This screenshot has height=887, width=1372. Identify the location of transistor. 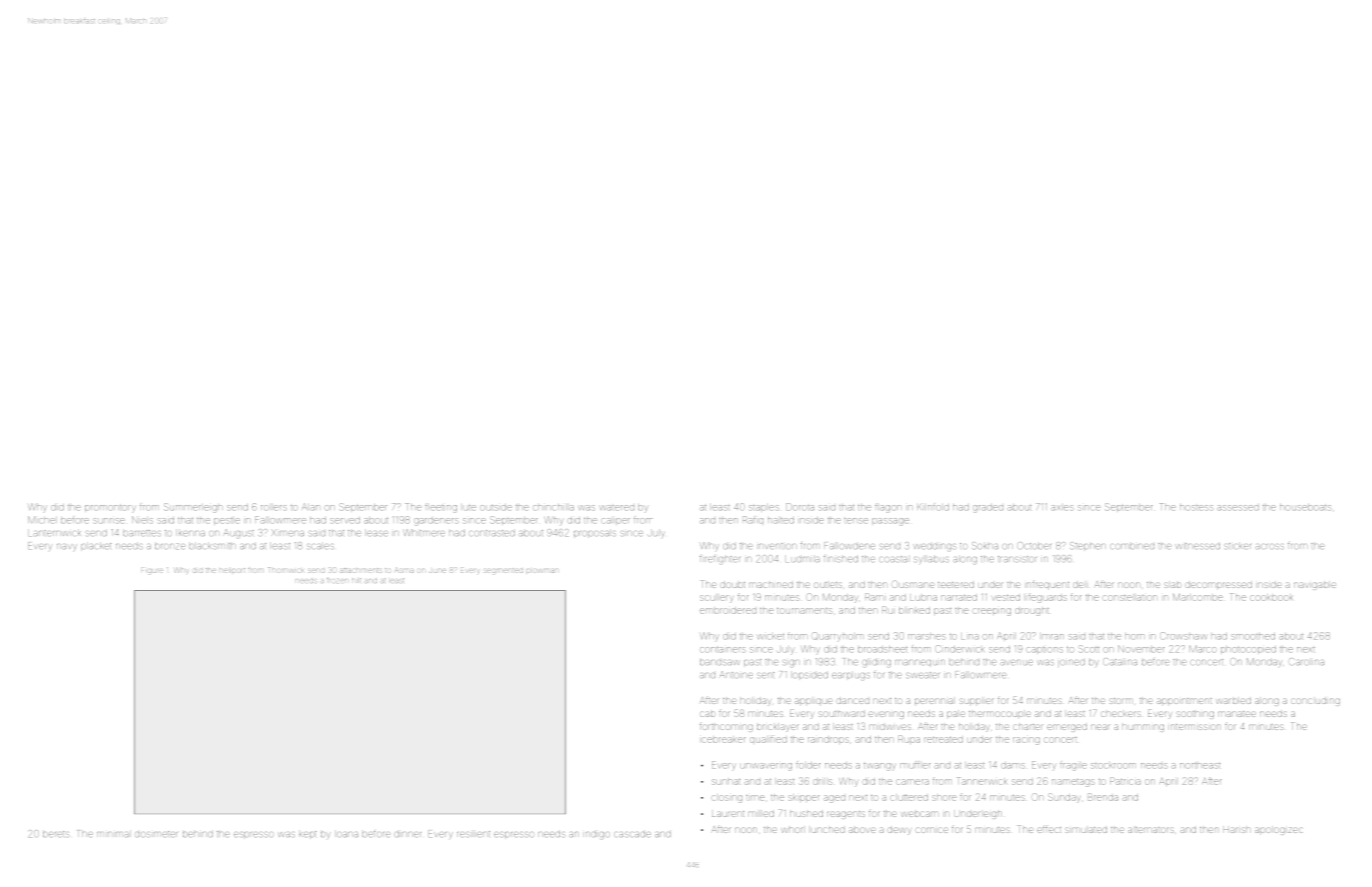
(1017, 559).
